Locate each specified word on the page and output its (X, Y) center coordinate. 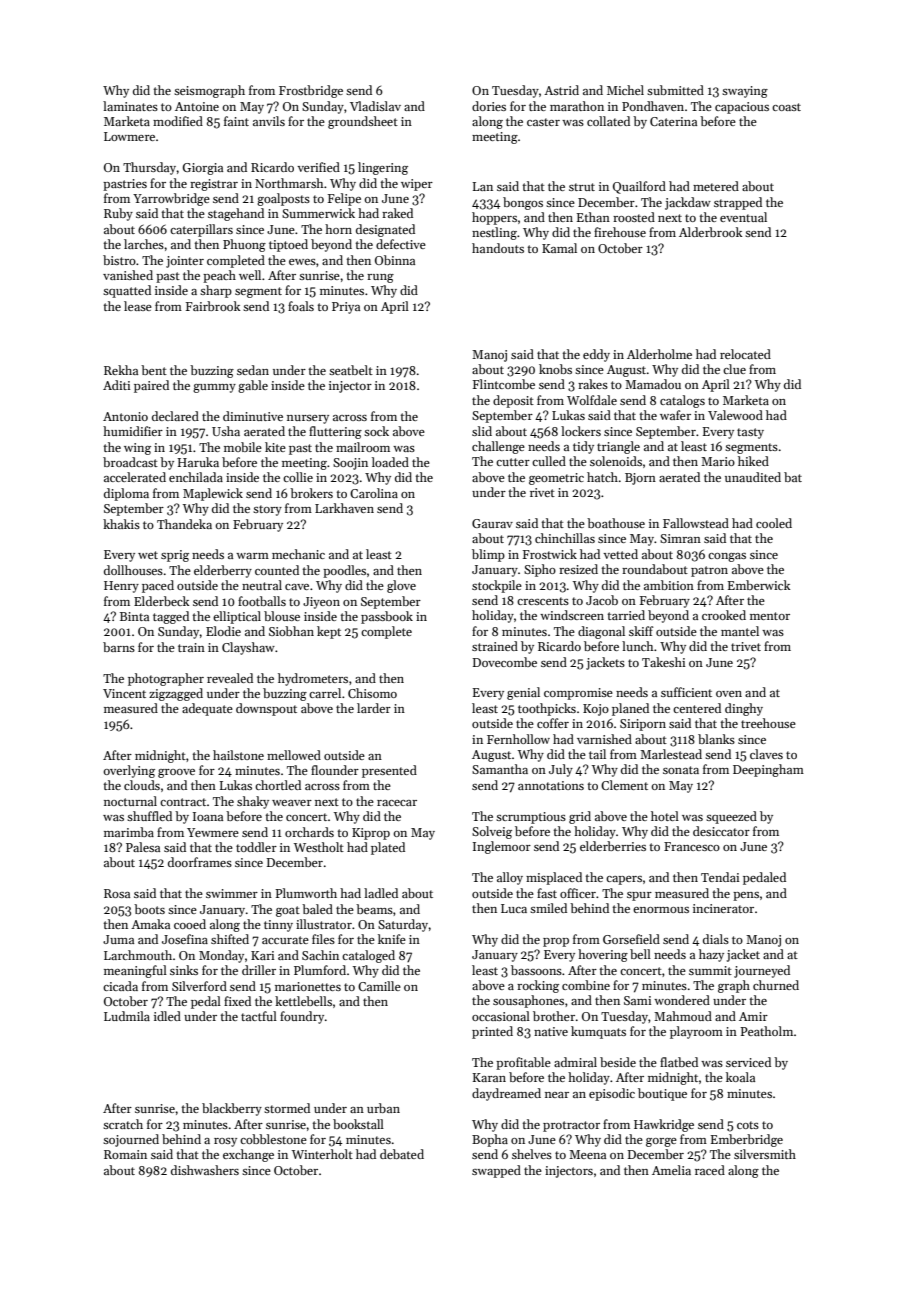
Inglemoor (502, 847)
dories (489, 106)
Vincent (124, 693)
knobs (555, 369)
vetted (620, 554)
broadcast (130, 462)
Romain (125, 1154)
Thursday (150, 168)
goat (288, 911)
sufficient (686, 692)
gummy (214, 388)
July (561, 770)
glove (401, 586)
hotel (665, 816)
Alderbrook (710, 232)
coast (786, 107)
